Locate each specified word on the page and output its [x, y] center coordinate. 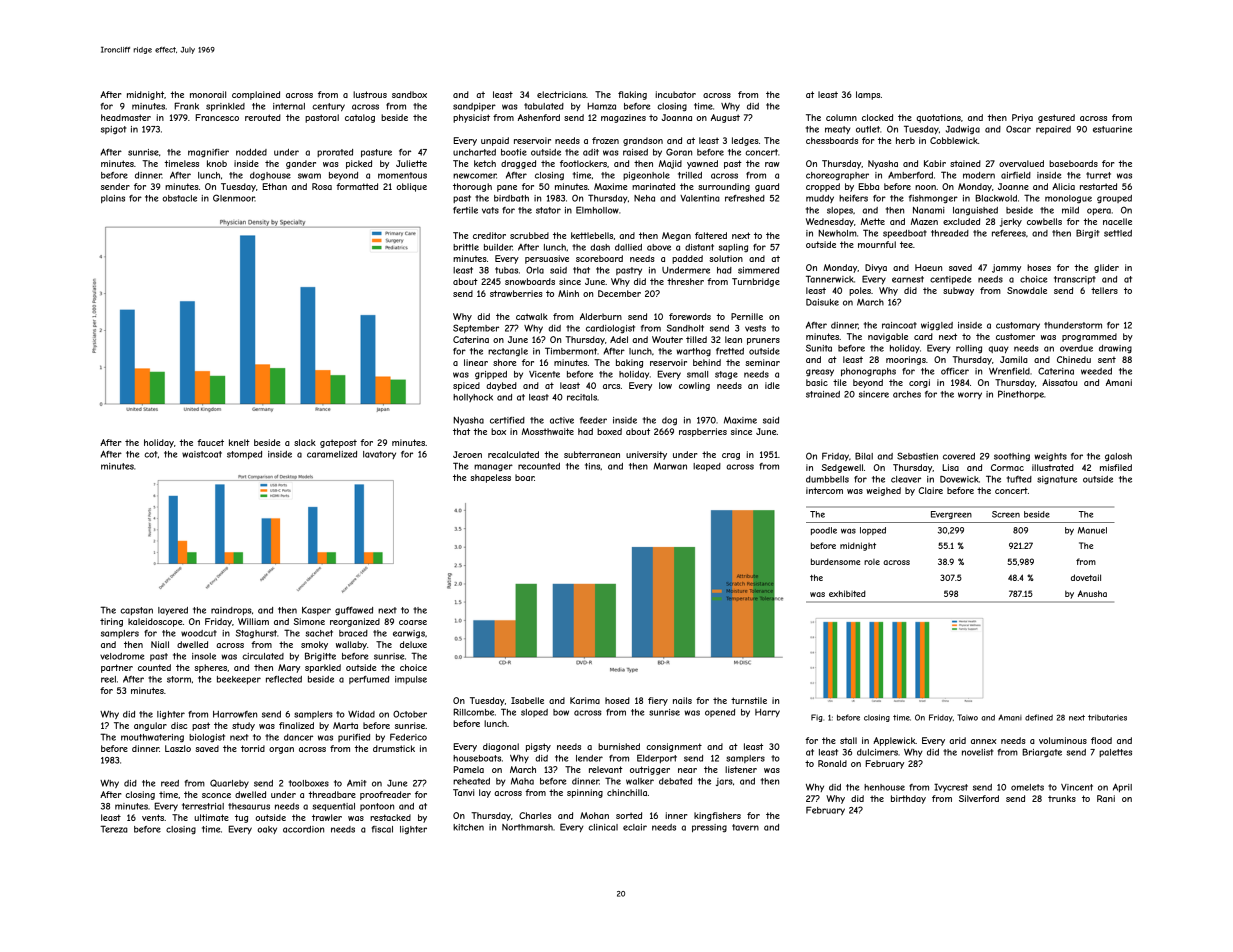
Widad [361, 714]
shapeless [490, 478]
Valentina [700, 198]
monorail [208, 94]
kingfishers [717, 816]
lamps [868, 95]
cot [150, 454]
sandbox [409, 94]
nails [682, 700]
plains [113, 199]
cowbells [1044, 221]
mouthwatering [152, 738]
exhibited [847, 593]
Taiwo [968, 717]
